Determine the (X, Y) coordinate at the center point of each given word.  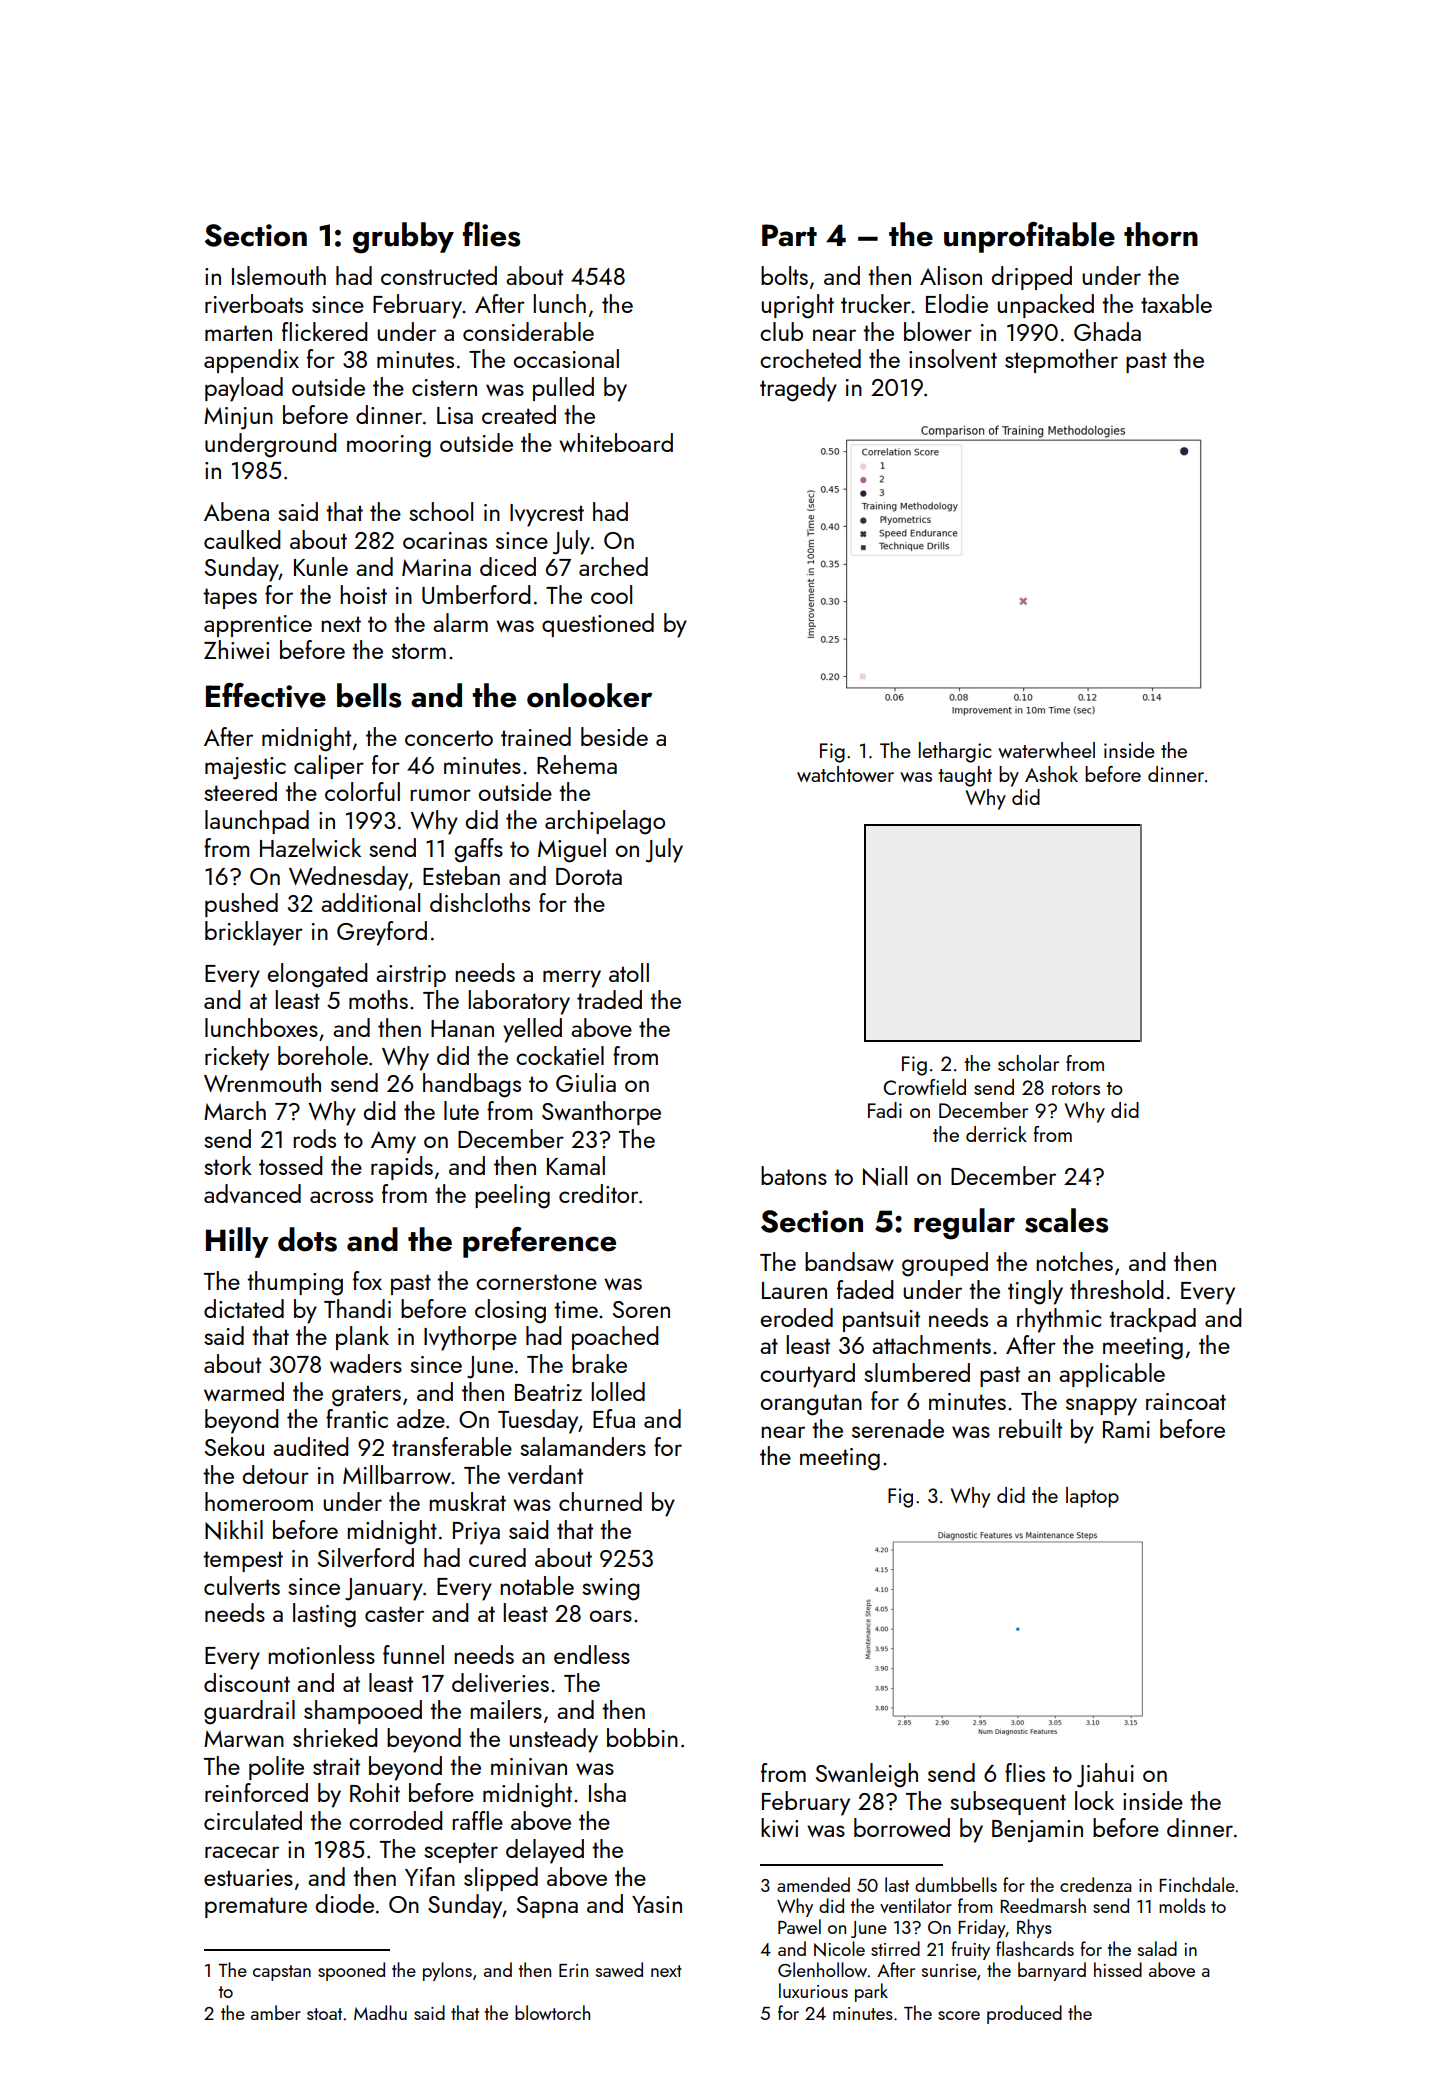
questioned (598, 625)
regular (964, 1224)
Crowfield (925, 1087)
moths (378, 999)
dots (307, 1239)
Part (789, 235)
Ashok (1051, 774)
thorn (1161, 234)
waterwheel (1046, 750)
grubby (403, 238)
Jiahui (1105, 1775)
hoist (363, 594)
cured (497, 1557)
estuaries (248, 1877)
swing (610, 1589)
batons (794, 1175)
